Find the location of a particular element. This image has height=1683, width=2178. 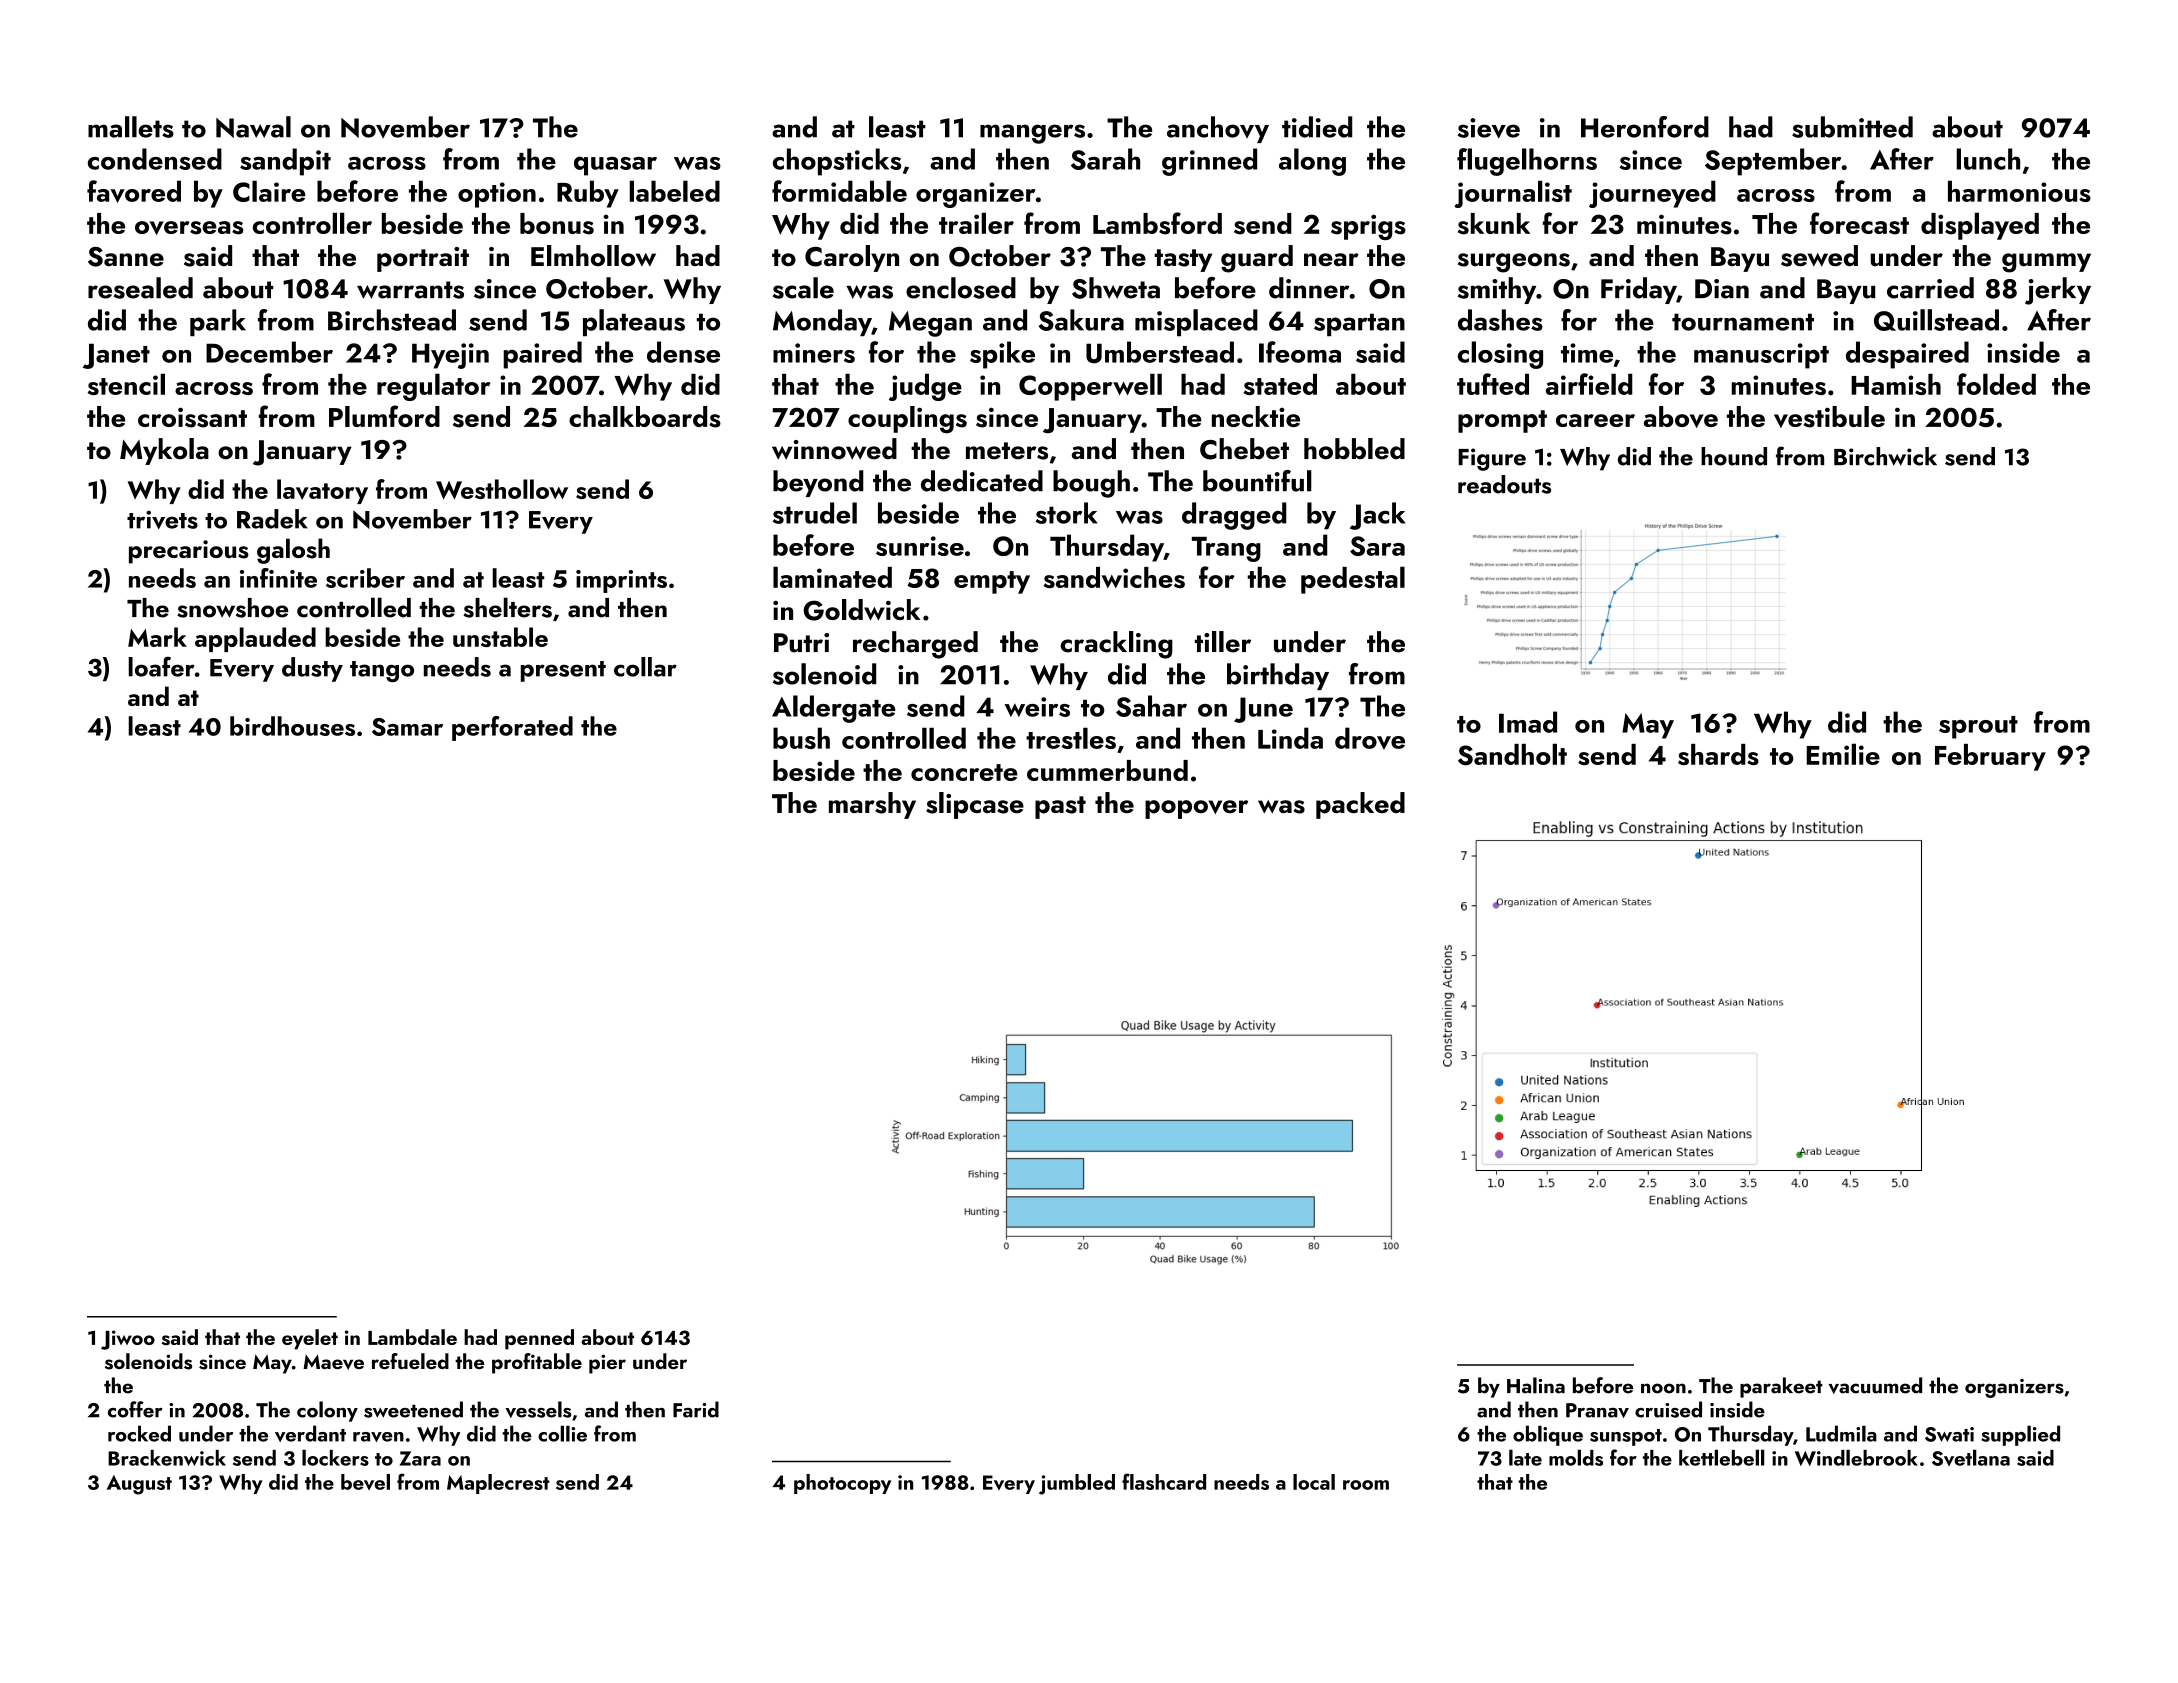

anchovy is located at coordinates (1218, 129).
